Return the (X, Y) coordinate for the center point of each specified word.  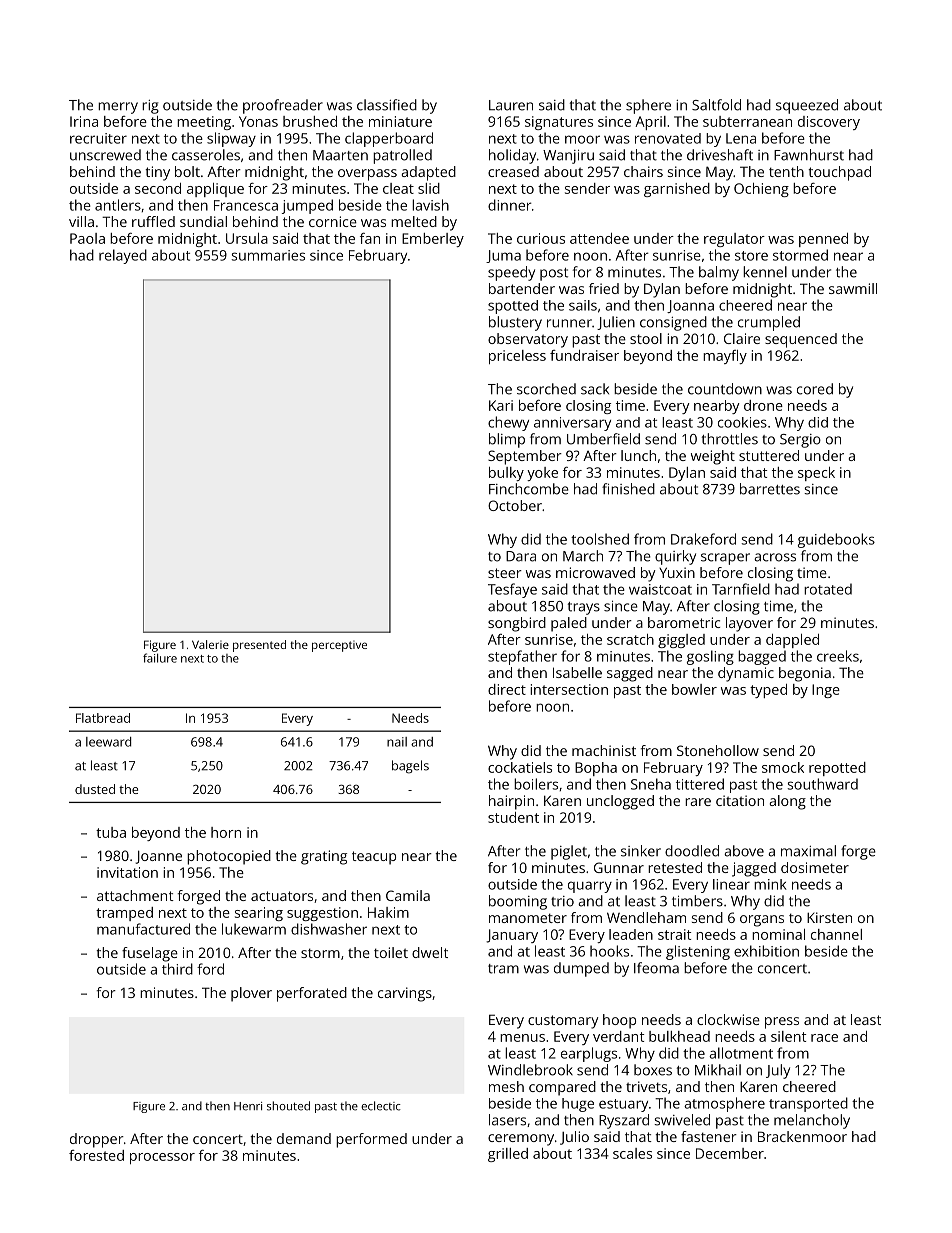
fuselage (150, 954)
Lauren (511, 105)
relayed (123, 256)
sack (595, 389)
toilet (391, 952)
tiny (157, 173)
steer (505, 573)
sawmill (853, 288)
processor (162, 1158)
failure (160, 658)
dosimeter (815, 867)
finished (628, 489)
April (650, 123)
